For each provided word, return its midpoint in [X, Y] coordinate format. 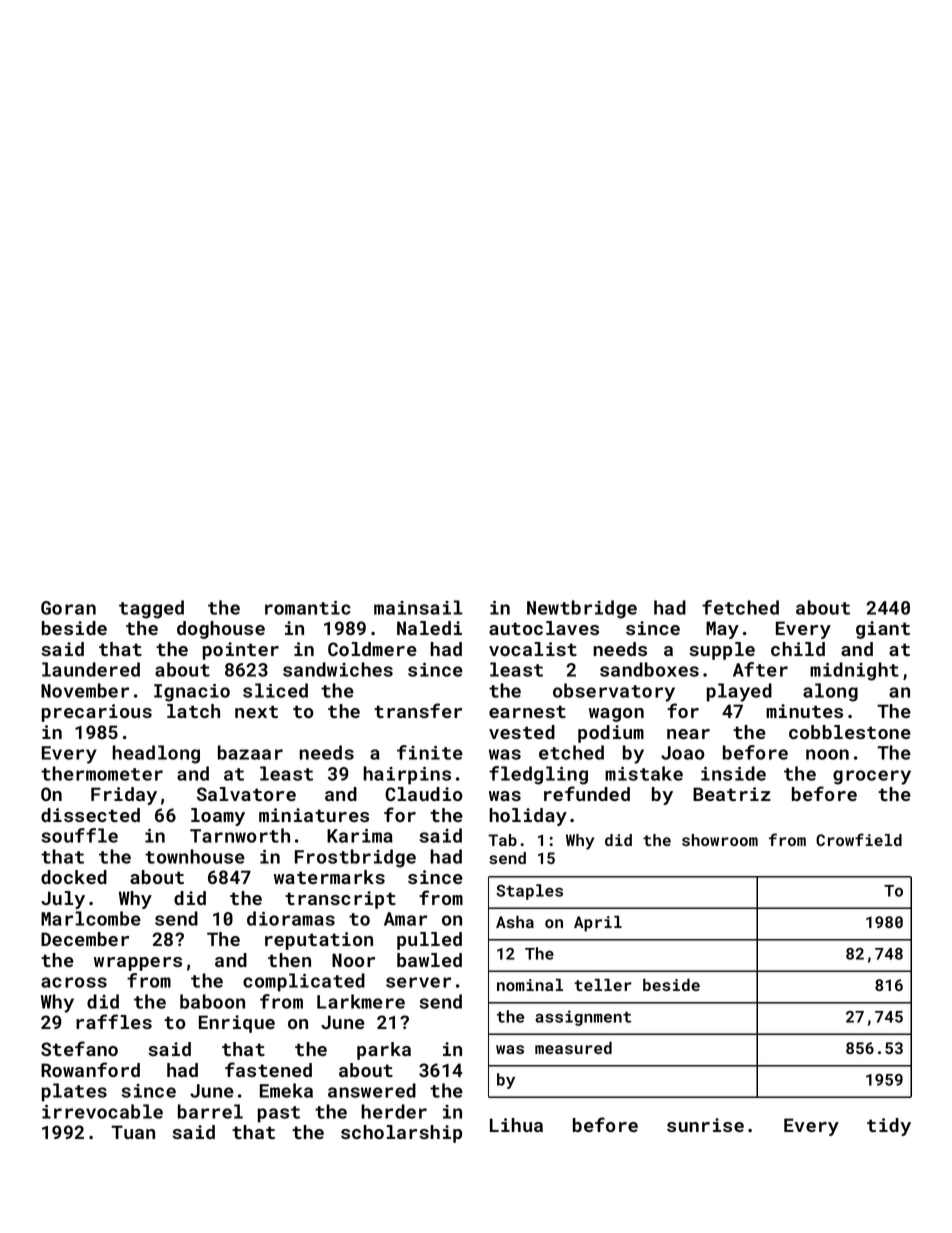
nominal [530, 985]
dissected [90, 815]
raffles [114, 1021]
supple [722, 651]
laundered [91, 669]
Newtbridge [582, 609]
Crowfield [859, 839]
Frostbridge [355, 858]
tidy [889, 1127]
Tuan [133, 1132]
